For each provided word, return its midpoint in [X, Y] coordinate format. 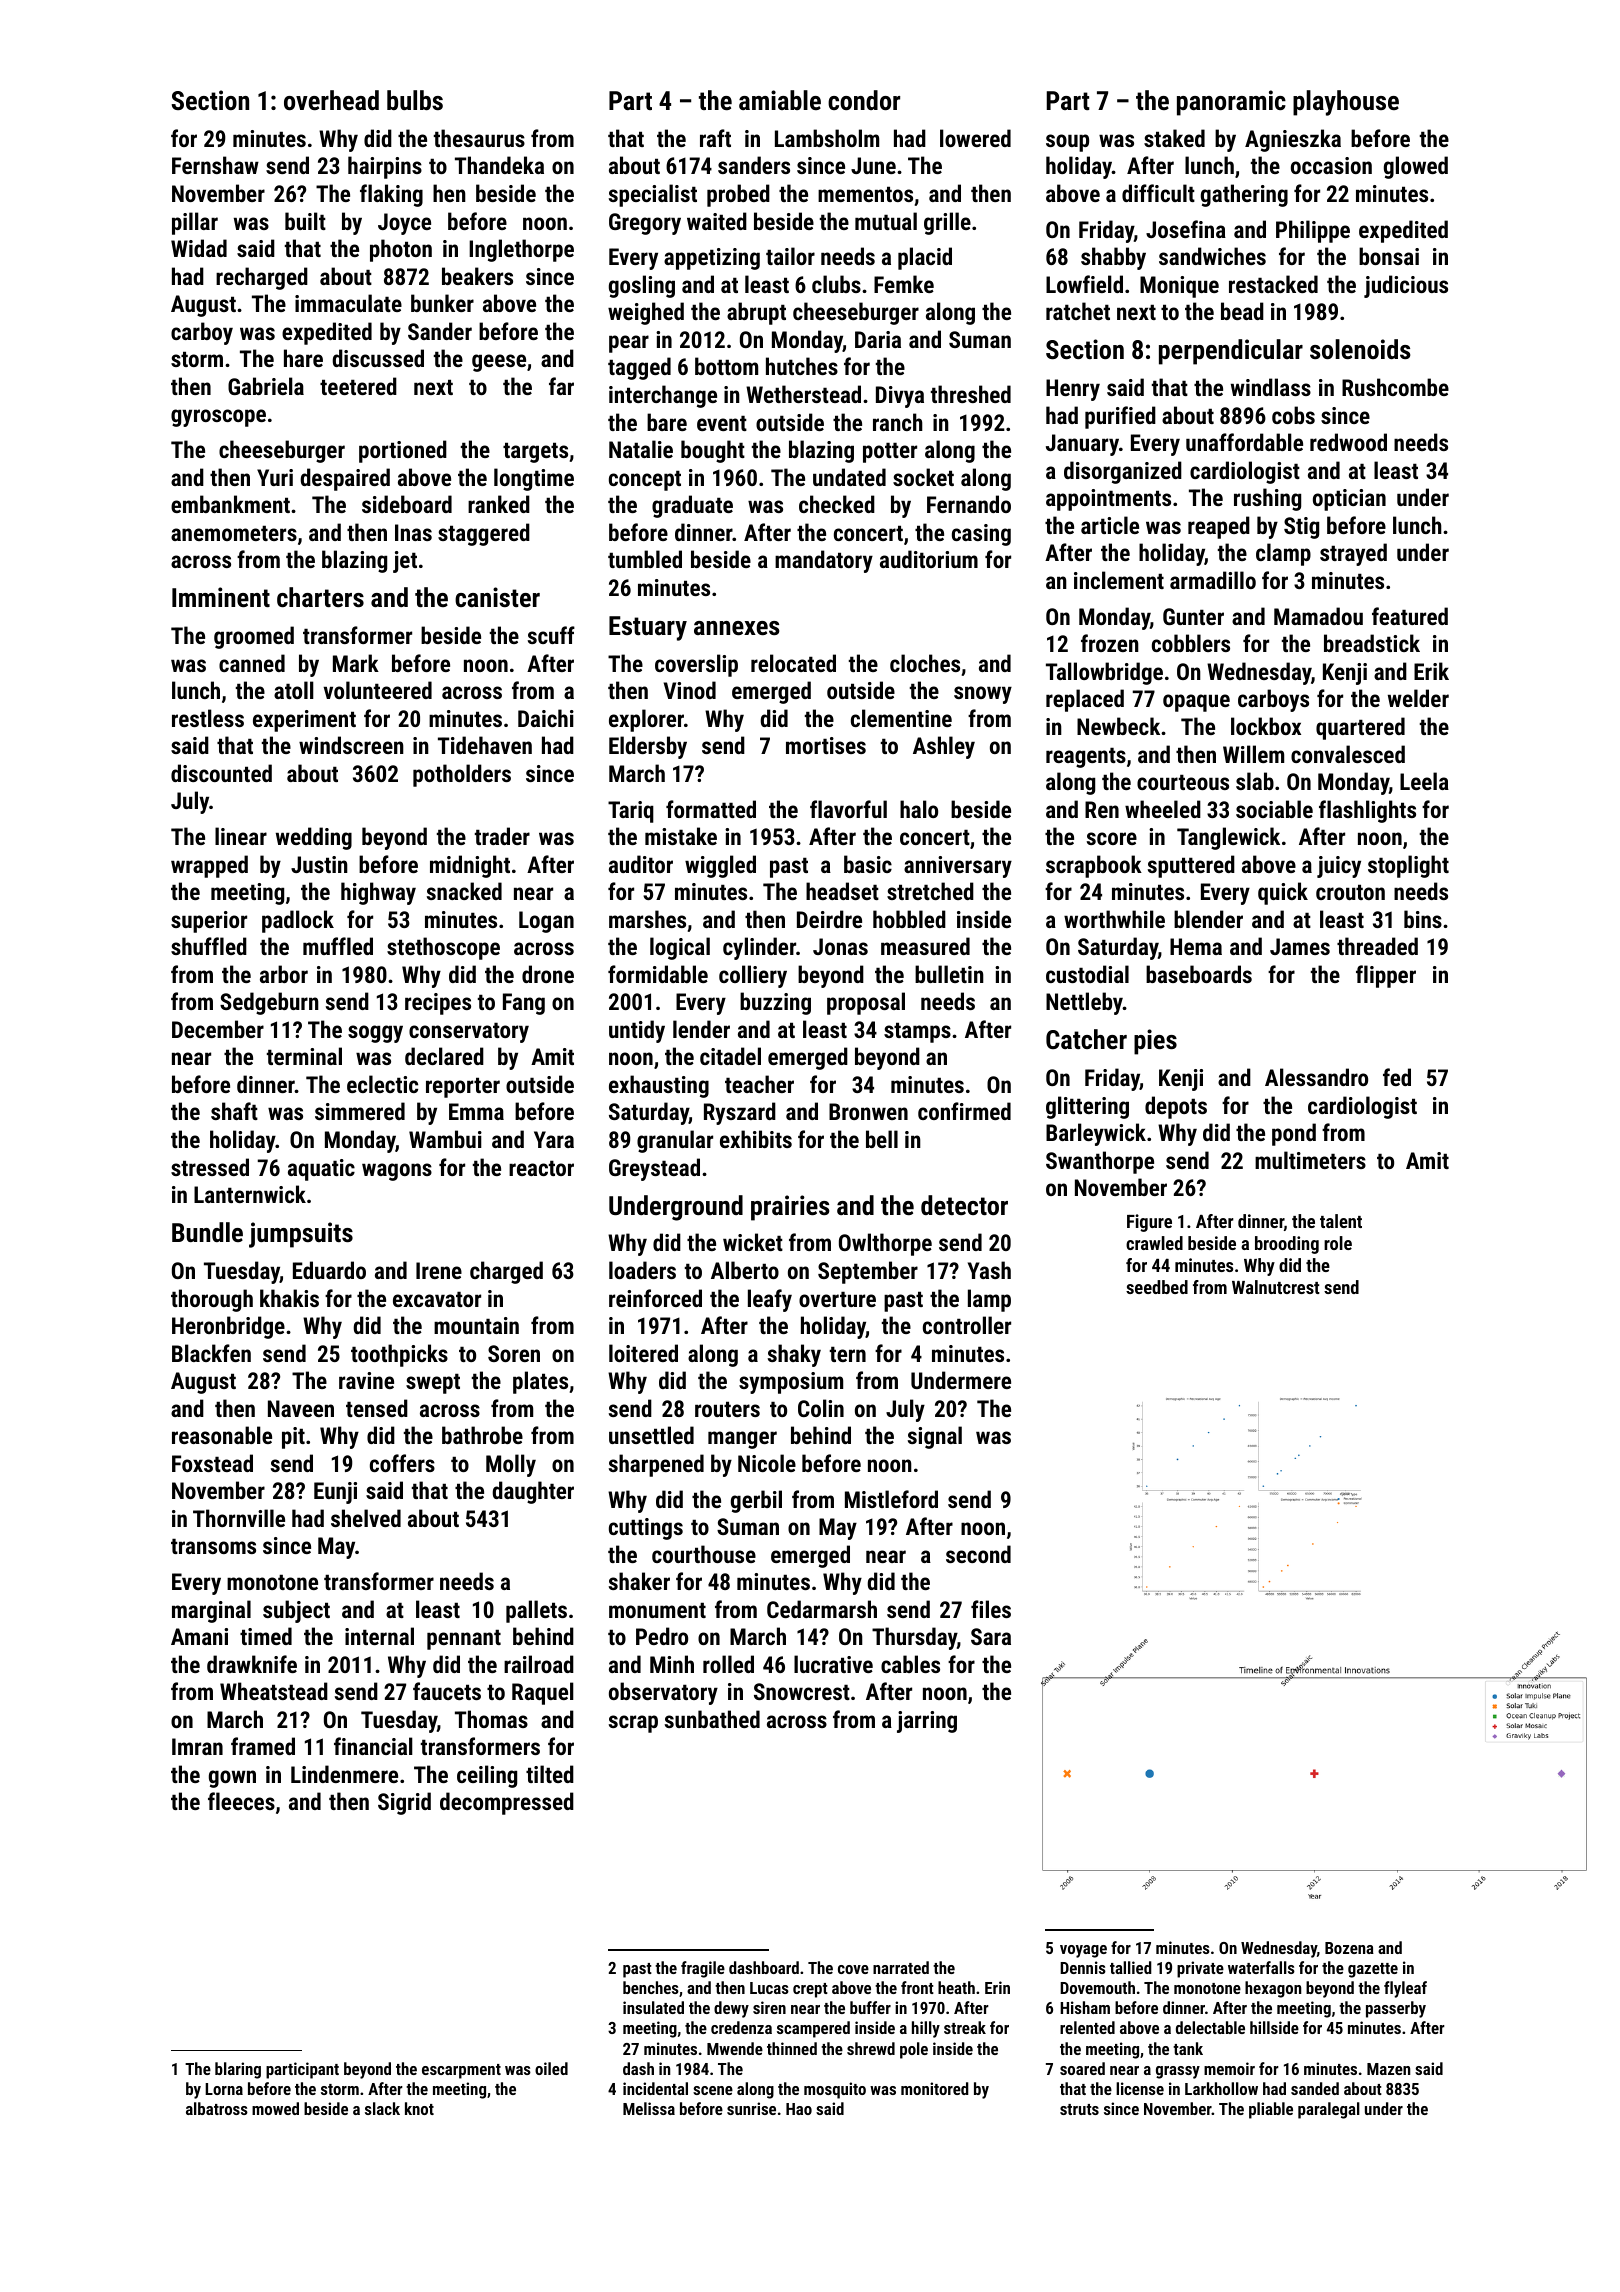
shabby [1113, 258]
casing [981, 535]
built [305, 221]
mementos [865, 194]
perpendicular [1231, 352]
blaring [238, 2070]
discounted [221, 773]
